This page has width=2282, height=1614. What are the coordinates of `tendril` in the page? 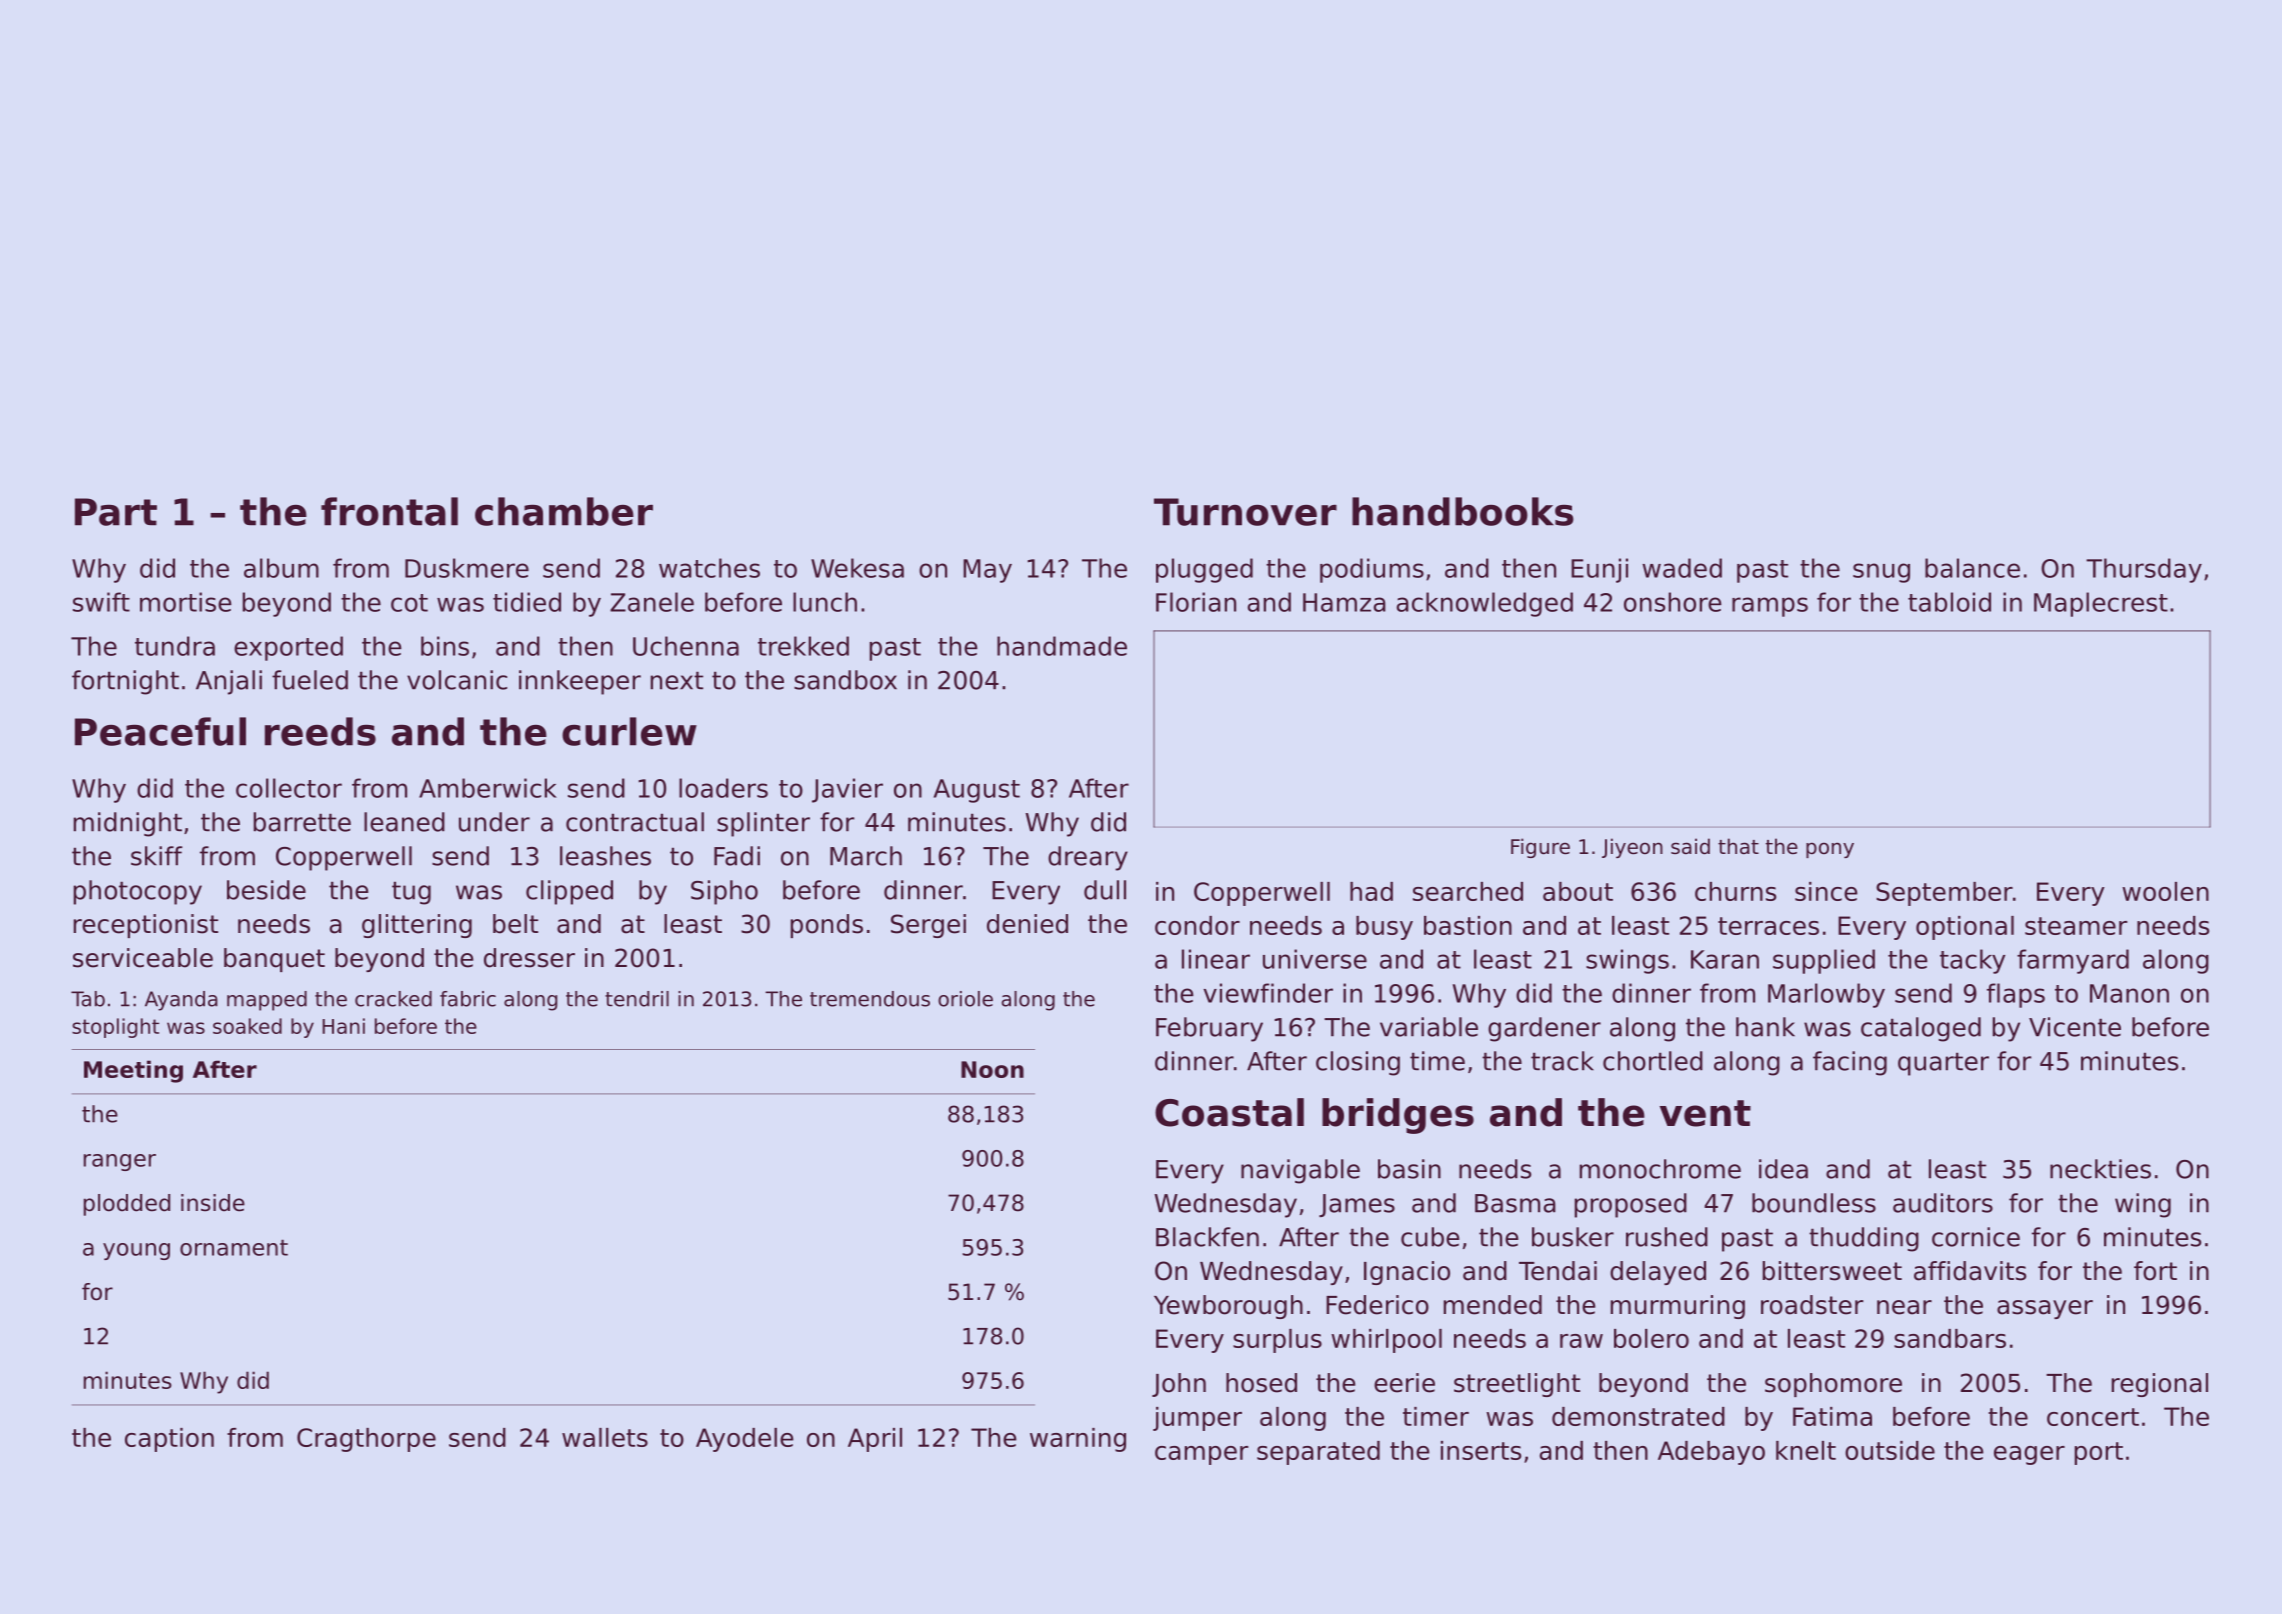 It's located at (637, 999).
